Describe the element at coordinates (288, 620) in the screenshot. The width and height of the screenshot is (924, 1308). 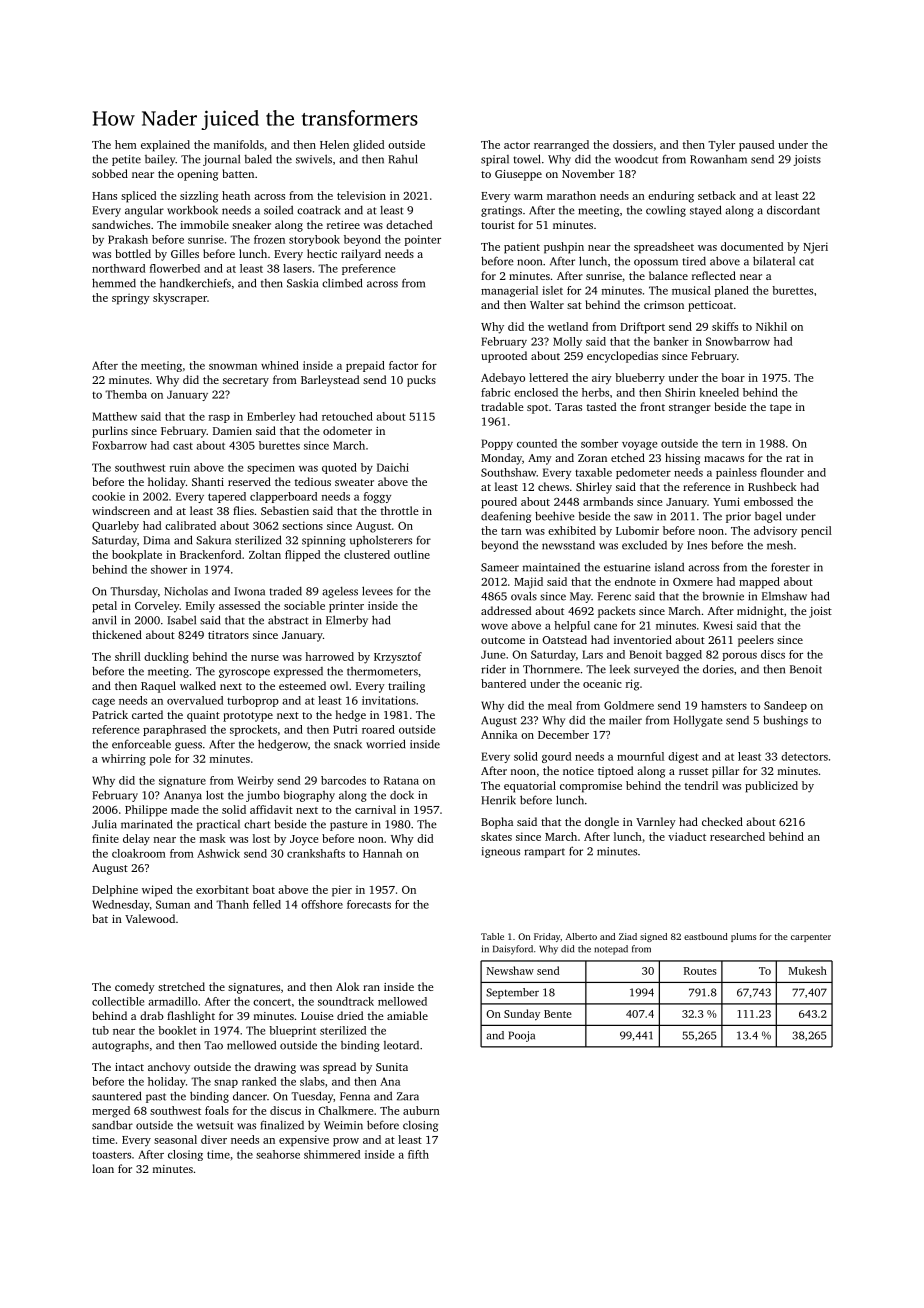
I see `abstract` at that location.
